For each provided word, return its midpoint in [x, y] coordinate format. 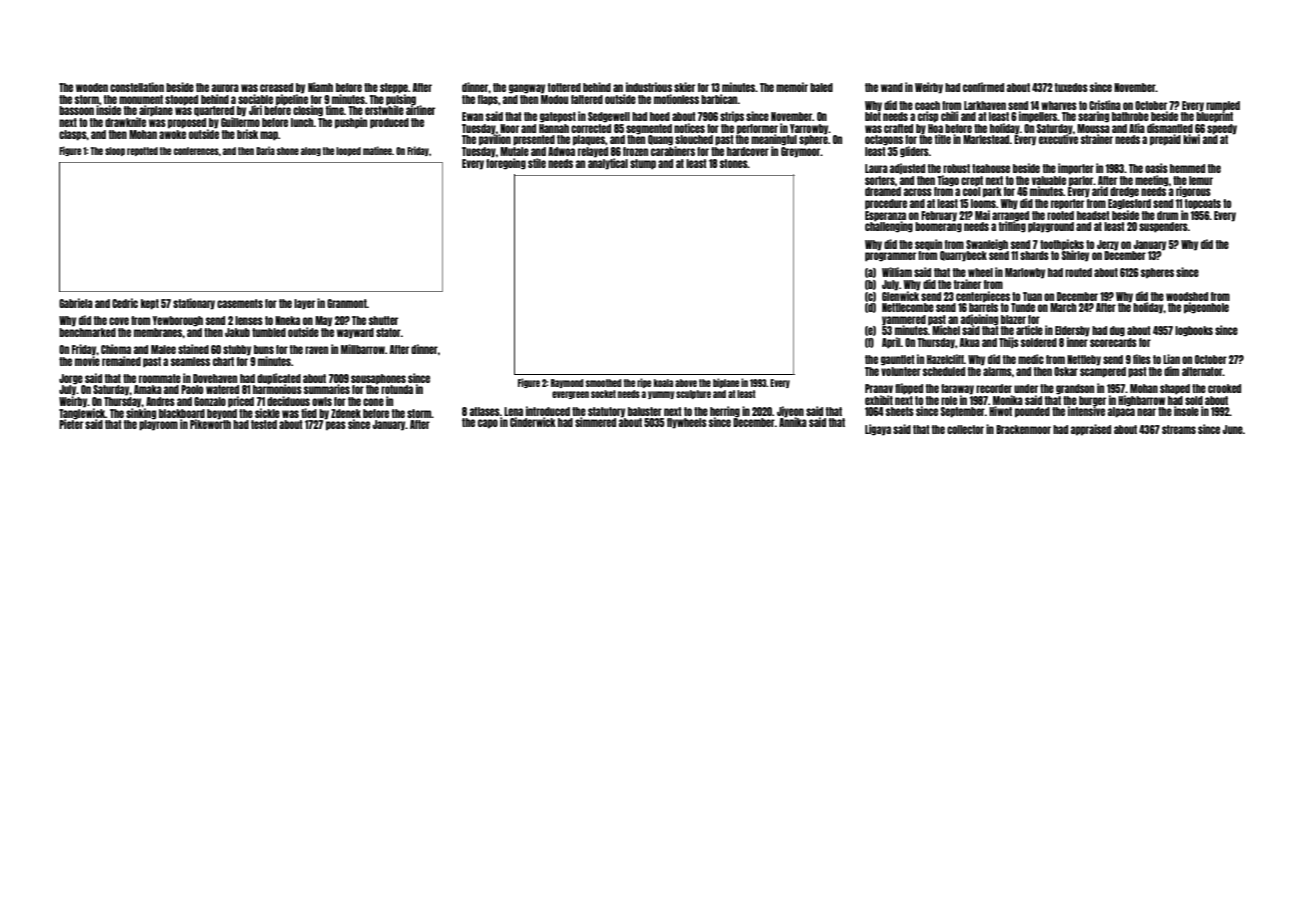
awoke [172, 134]
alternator [1202, 371]
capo [488, 424]
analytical [608, 164]
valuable [1049, 180]
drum [1167, 215]
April [891, 343]
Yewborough [178, 321]
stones [734, 163]
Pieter [71, 424]
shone [288, 151]
